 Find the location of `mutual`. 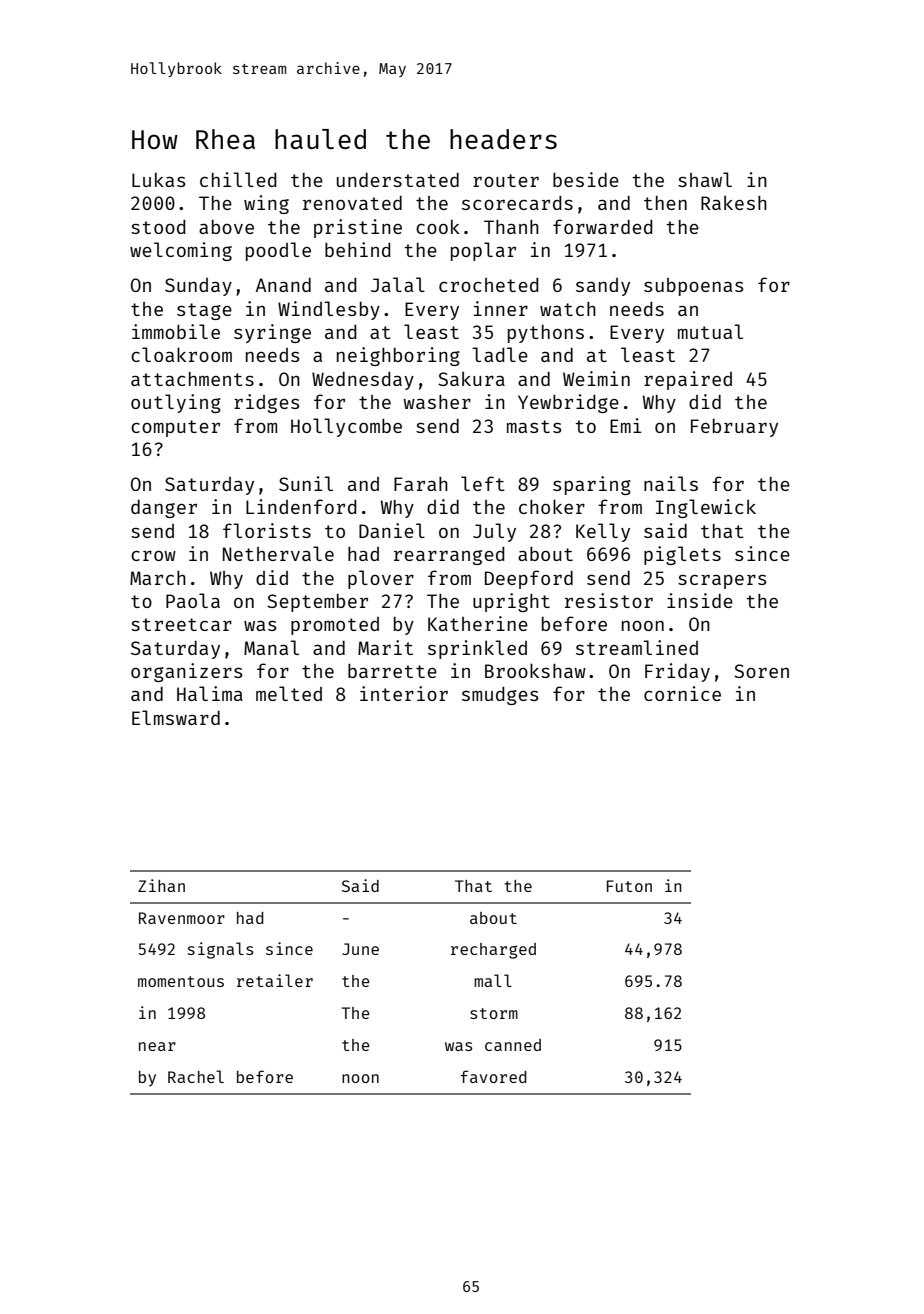

mutual is located at coordinates (710, 331).
